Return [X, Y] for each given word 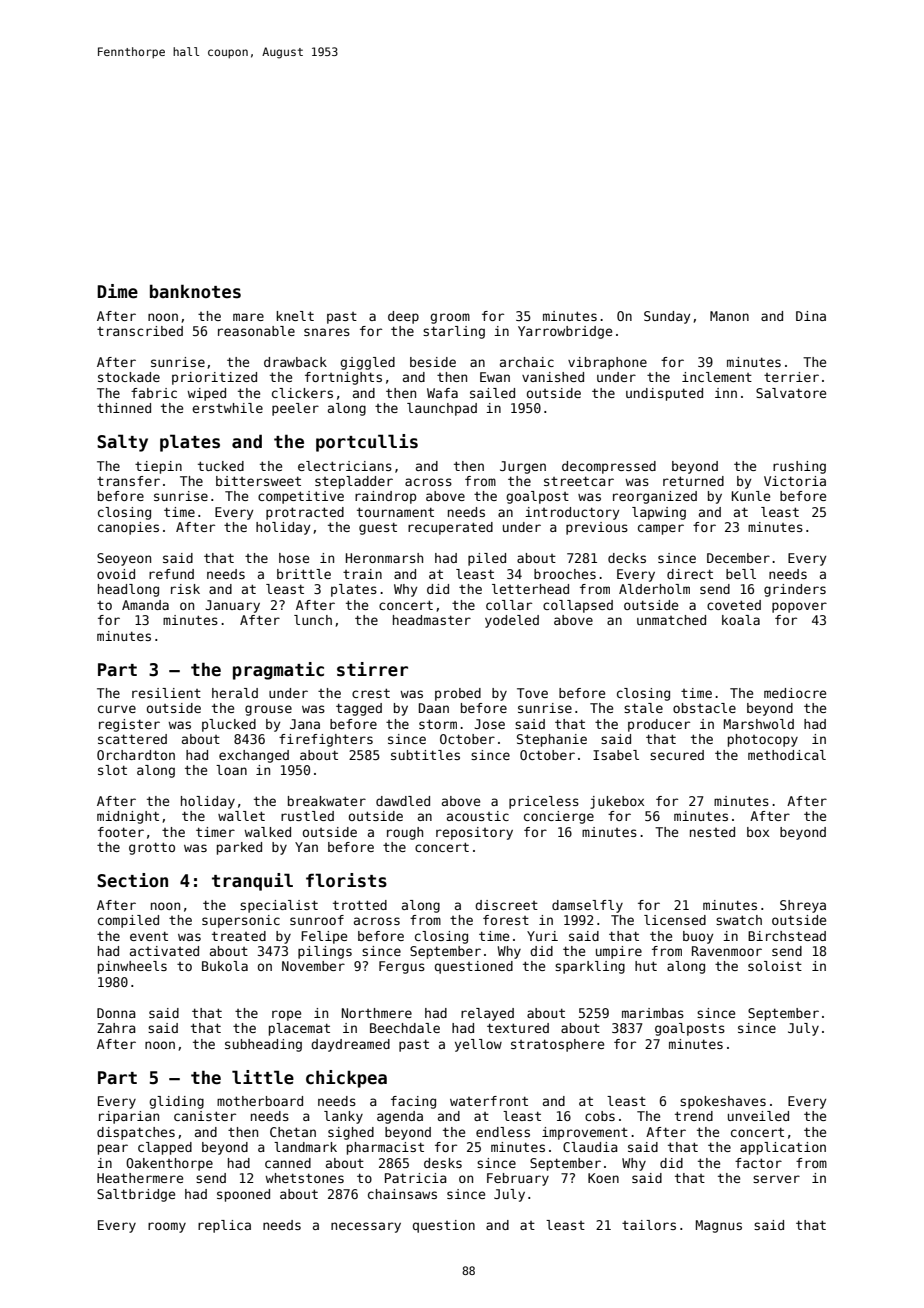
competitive [301, 497]
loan [231, 770]
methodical [787, 755]
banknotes [195, 291]
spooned [243, 1195]
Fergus [402, 967]
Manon [729, 316]
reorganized [655, 497]
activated [164, 951]
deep [403, 317]
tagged [359, 709]
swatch [739, 920]
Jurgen [523, 467]
